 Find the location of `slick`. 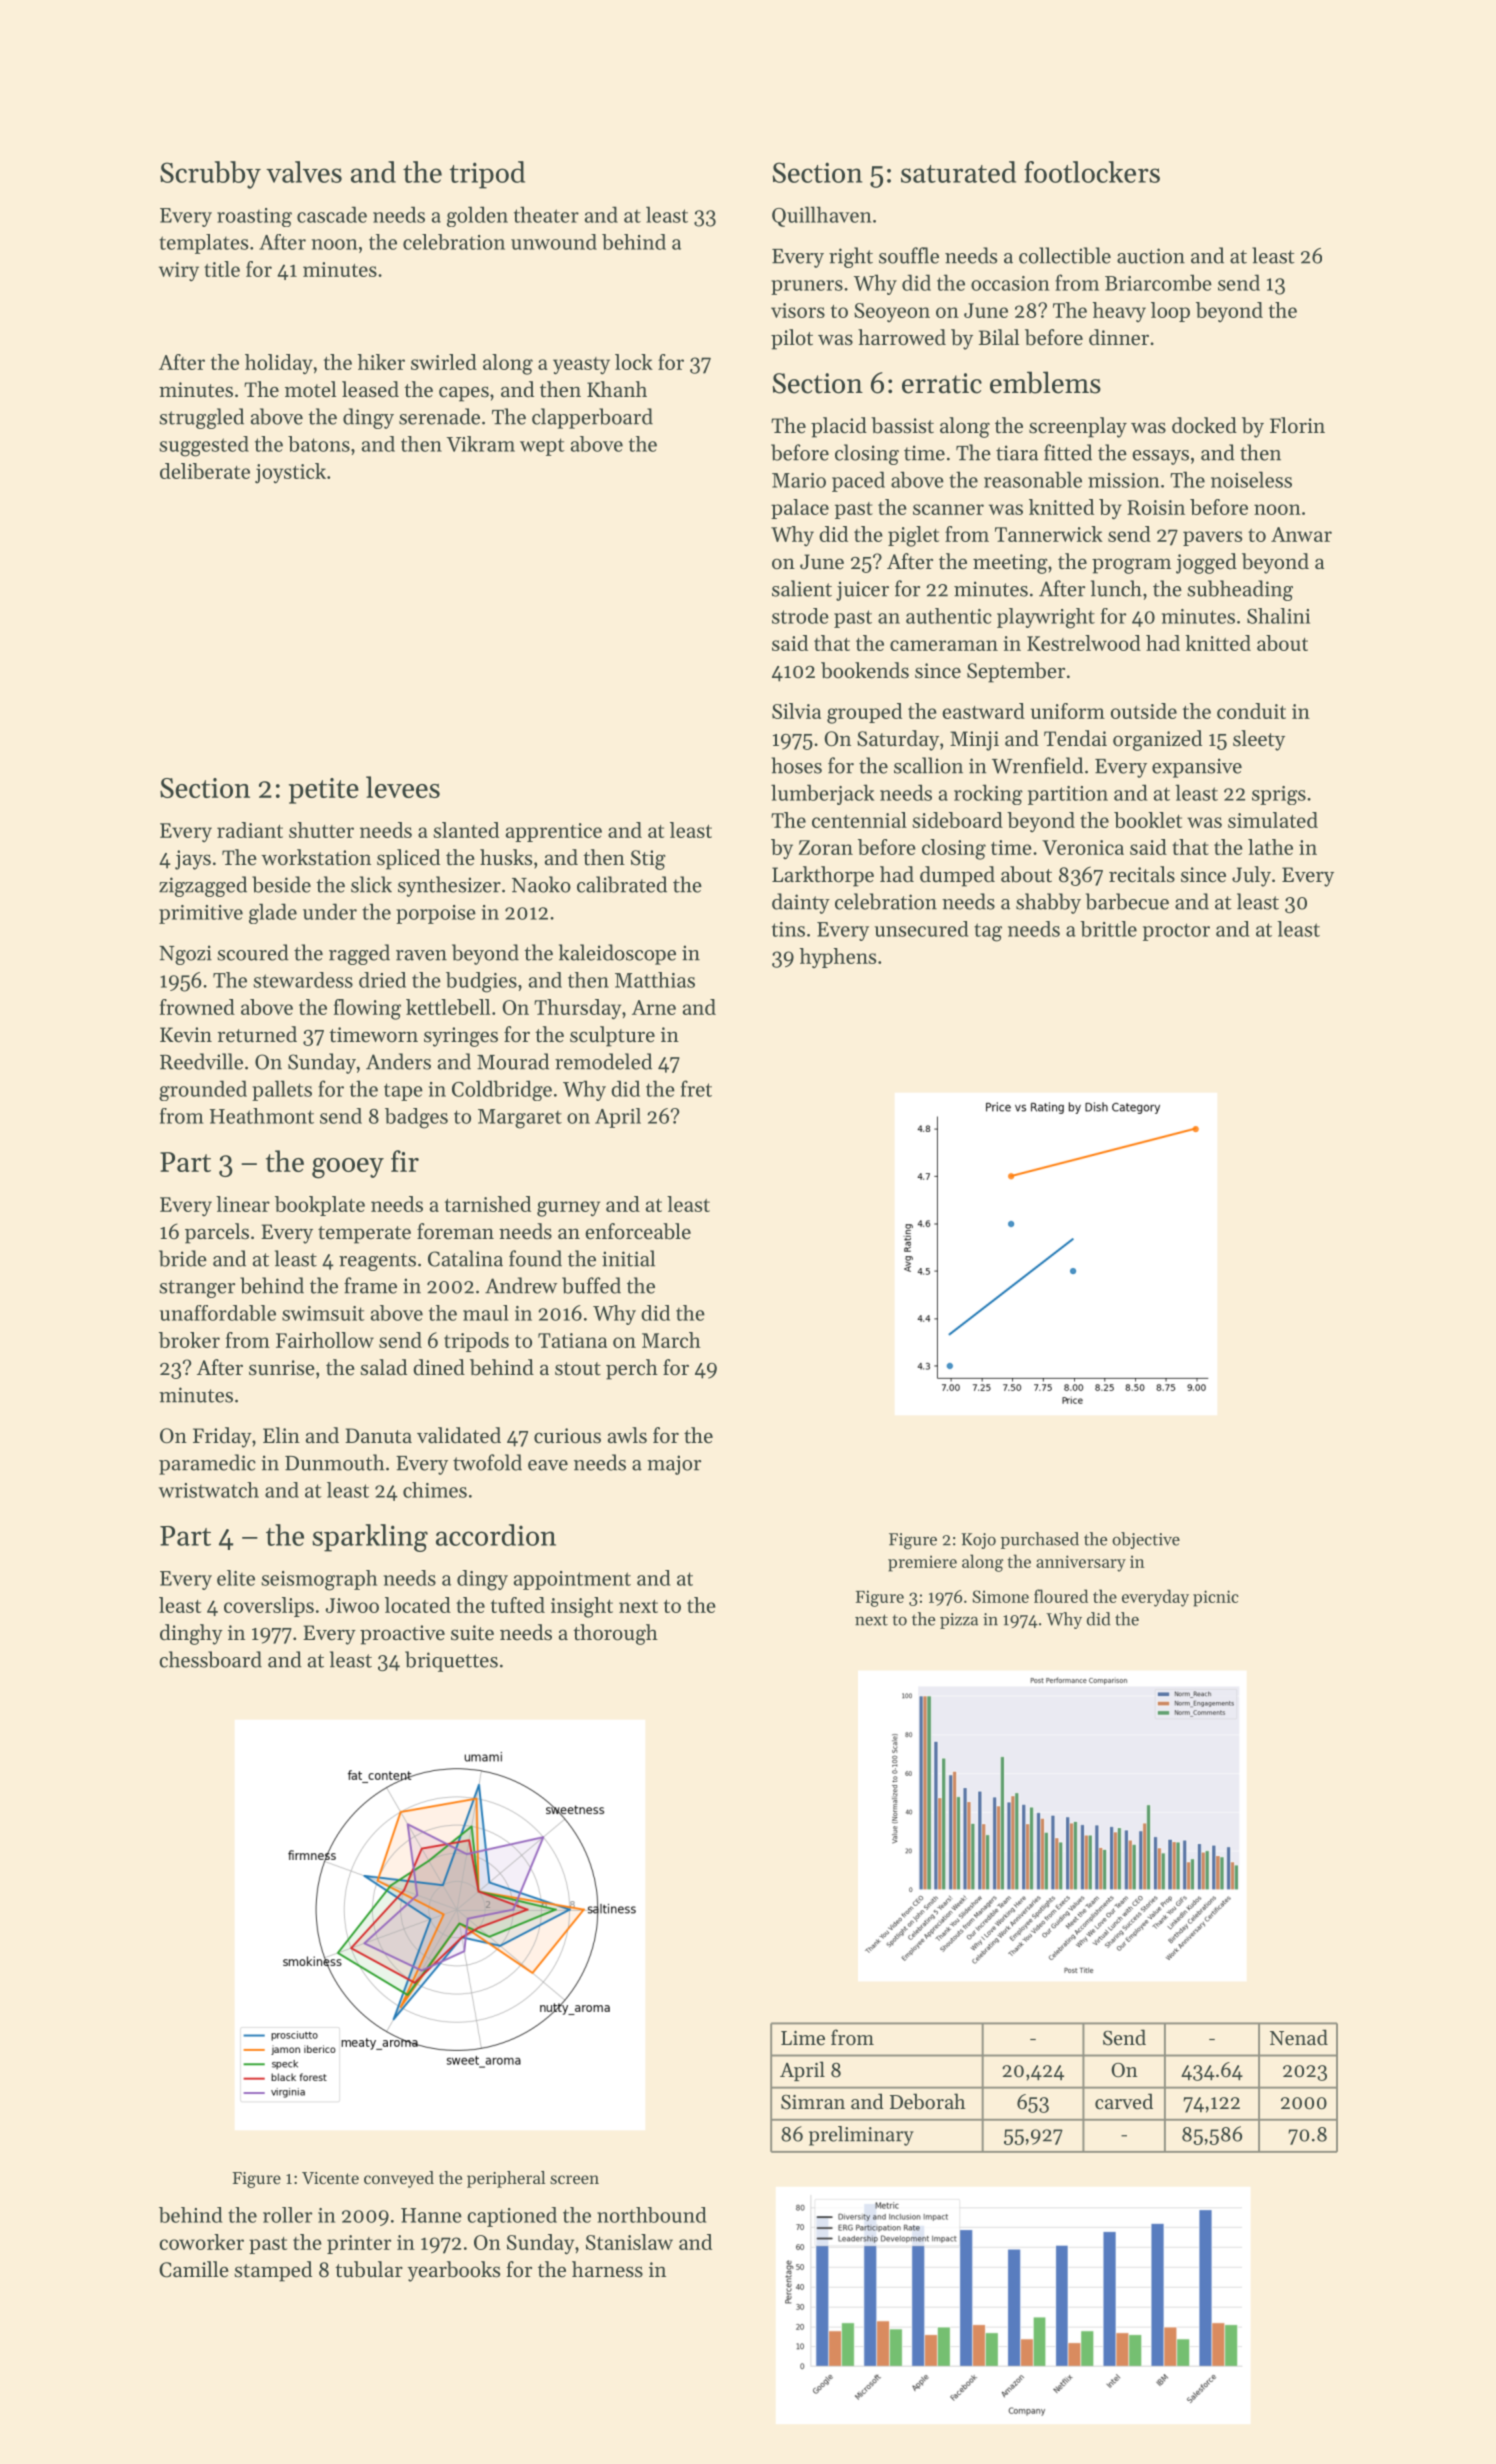

slick is located at coordinates (371, 884).
